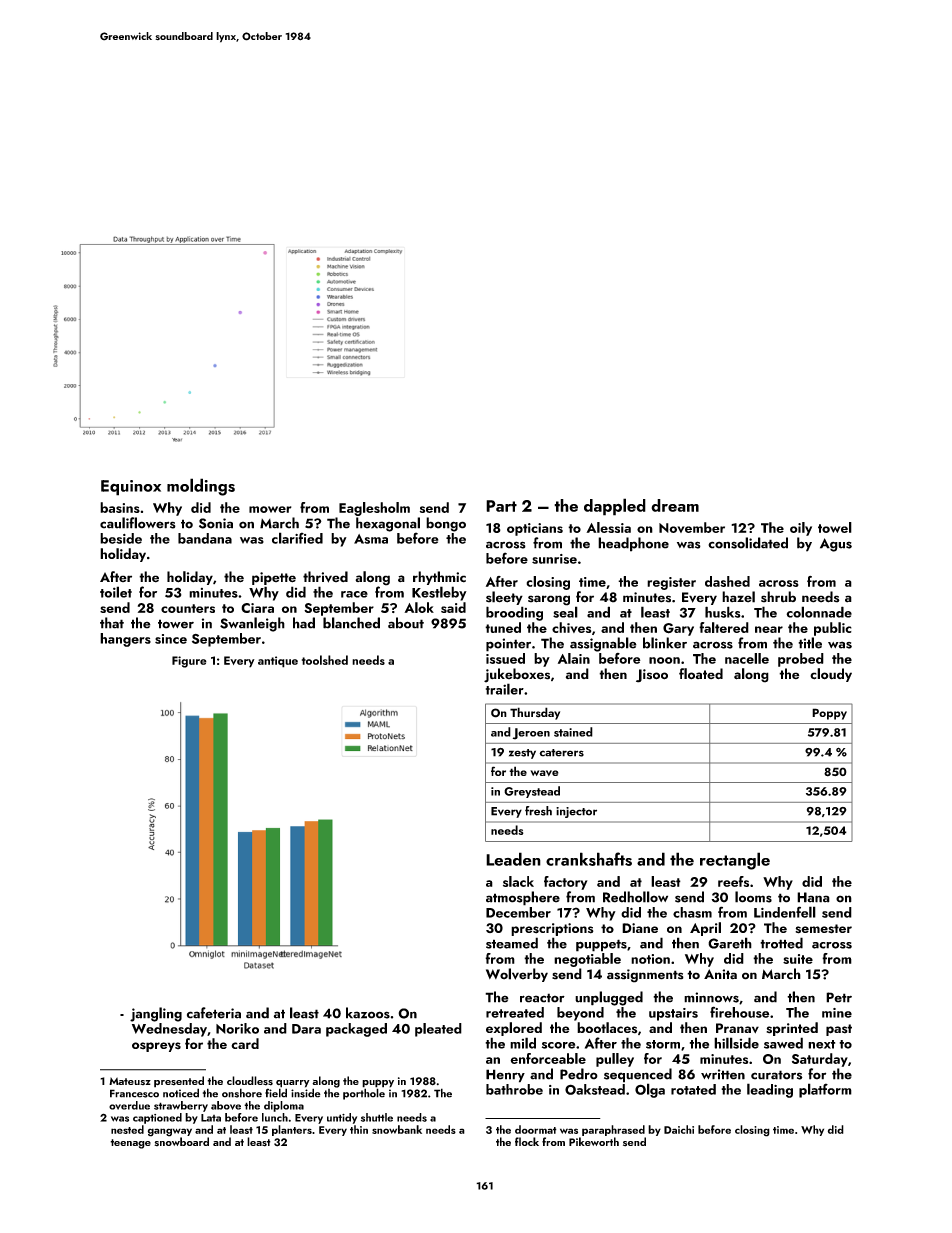 This page has width=952, height=1233. Describe the element at coordinates (527, 1141) in the page. I see `flock` at that location.
